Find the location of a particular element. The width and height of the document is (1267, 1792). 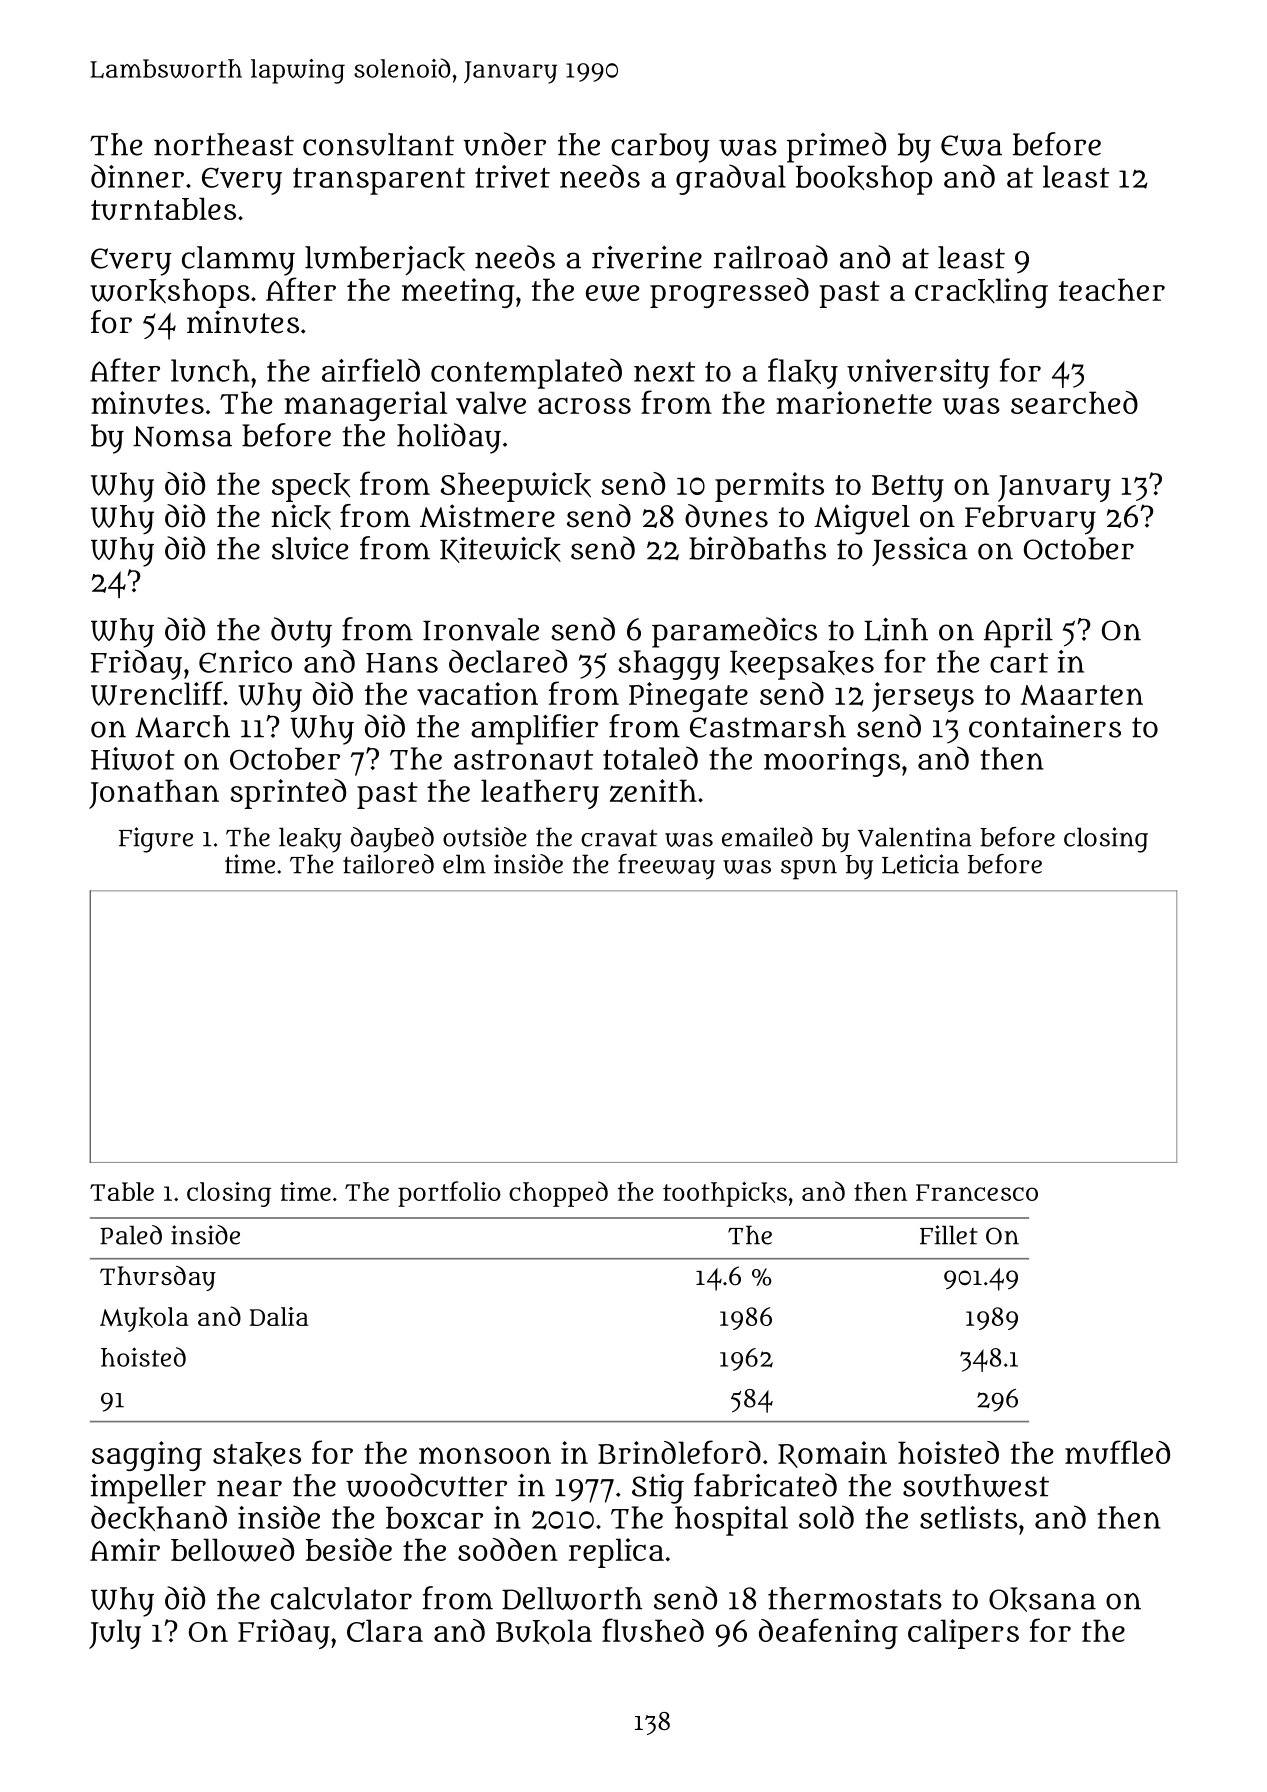

gradual is located at coordinates (731, 179).
